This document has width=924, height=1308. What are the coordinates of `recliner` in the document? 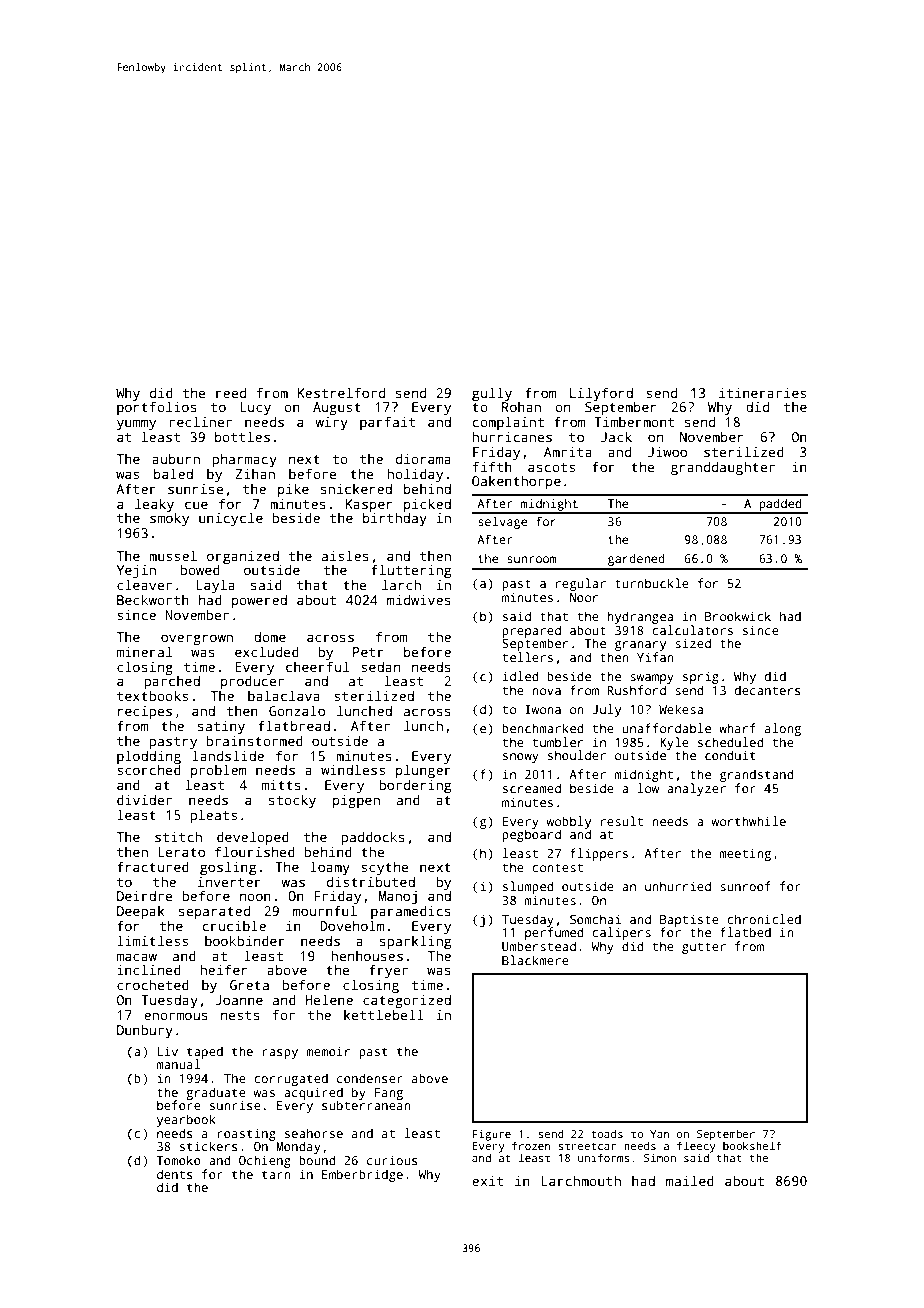 It's located at (200, 421).
